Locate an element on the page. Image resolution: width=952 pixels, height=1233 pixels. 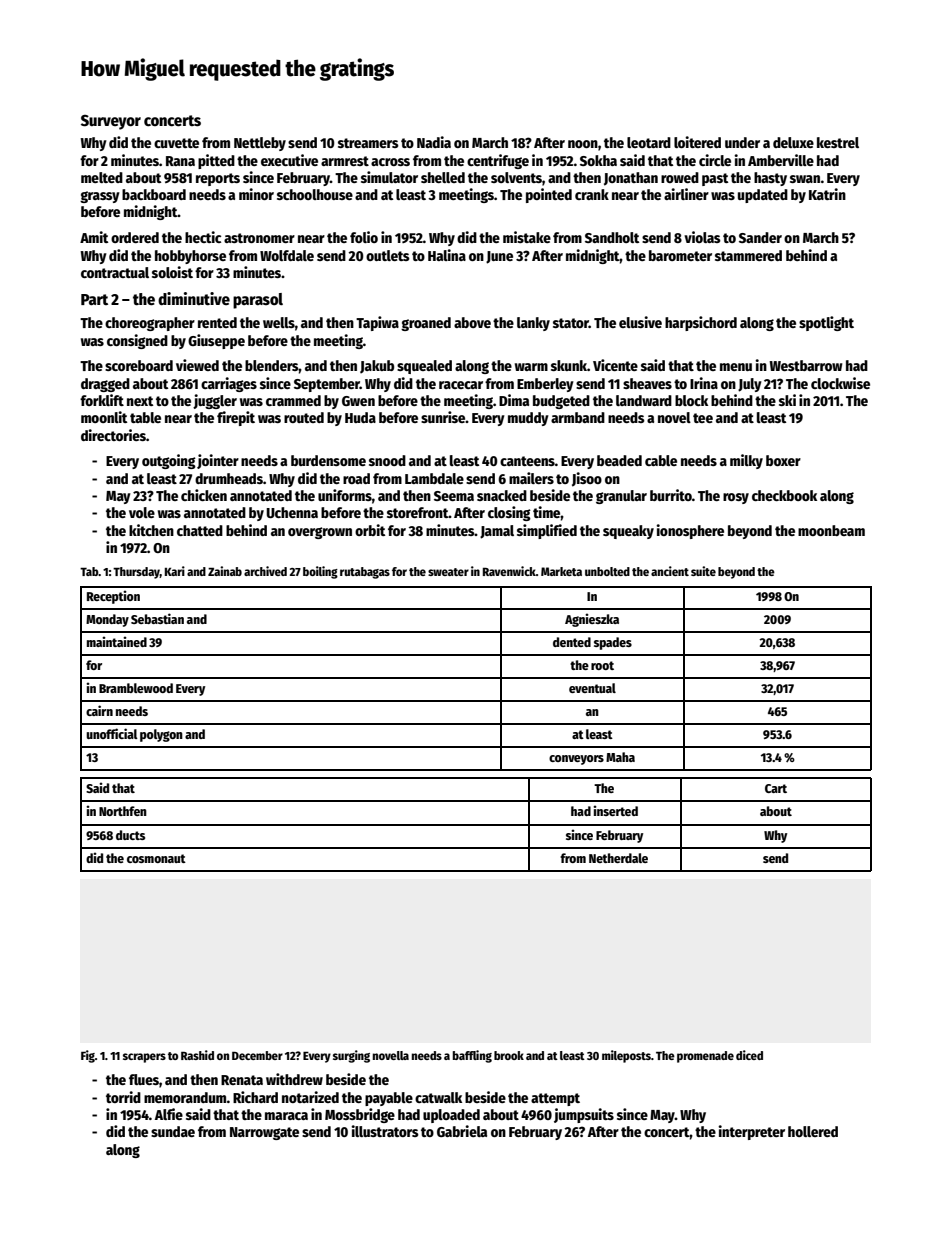
moonbeam is located at coordinates (831, 530).
